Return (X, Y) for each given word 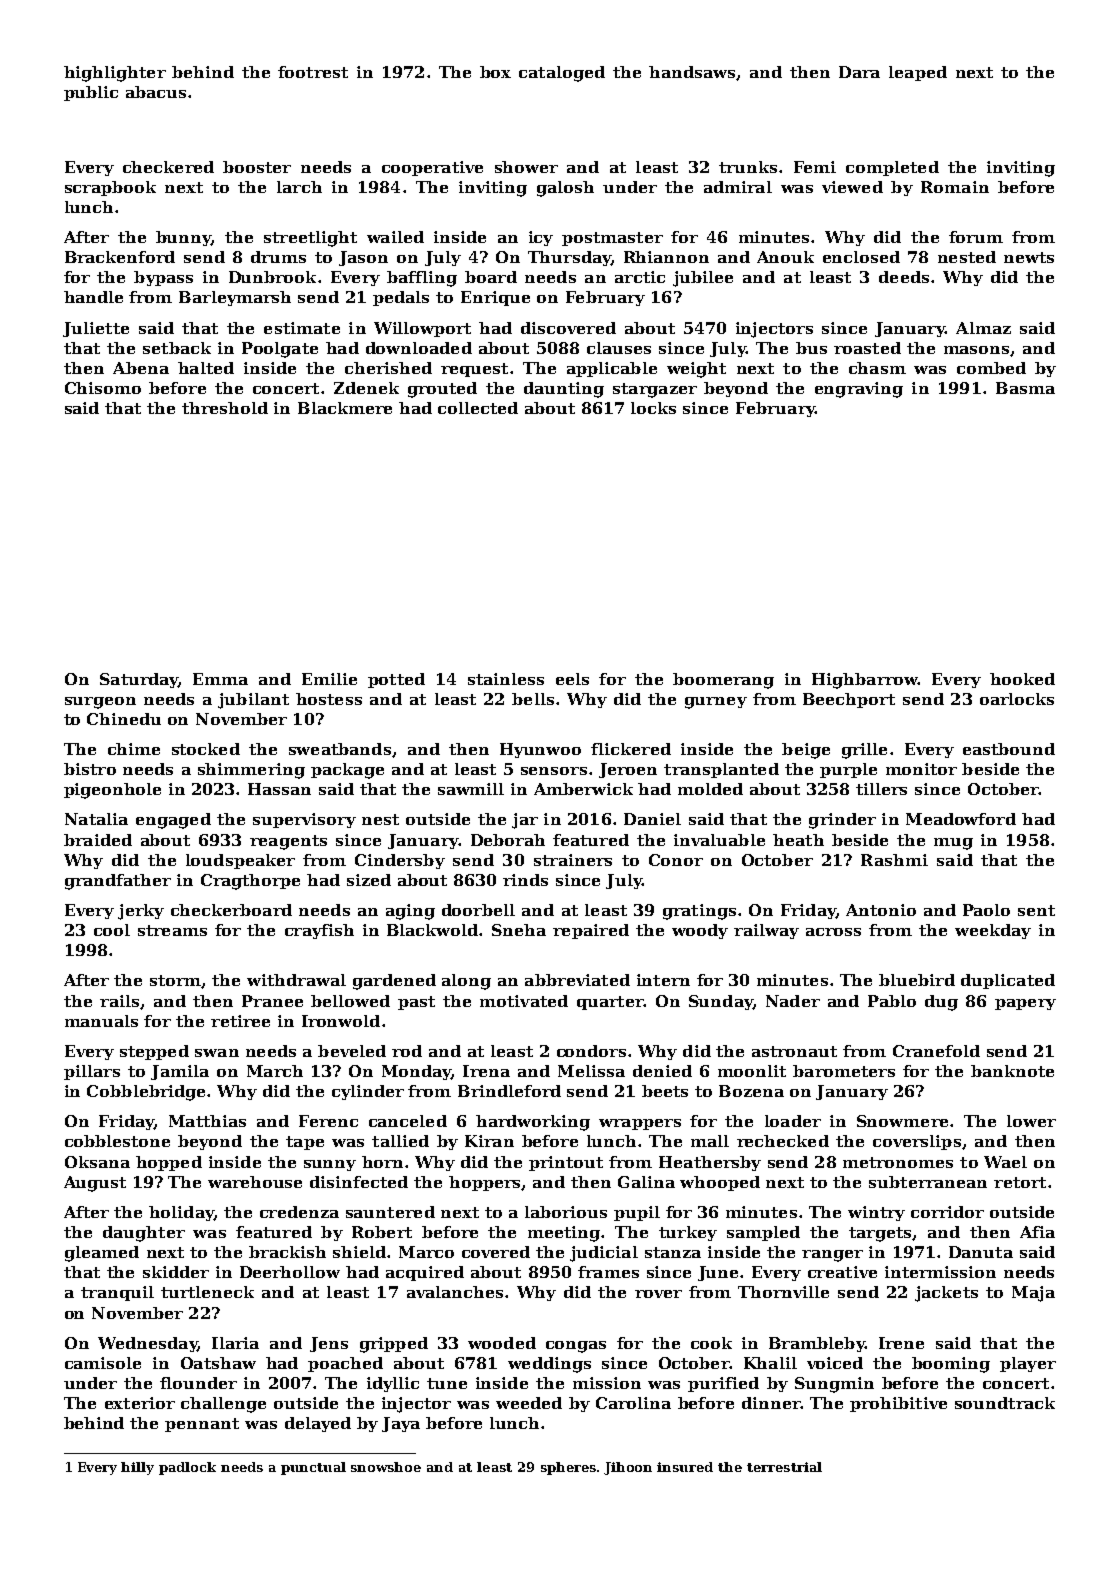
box (495, 72)
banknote (1012, 1071)
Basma (1025, 388)
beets (665, 1091)
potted (396, 680)
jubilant (253, 701)
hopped (169, 1163)
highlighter (115, 74)
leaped (918, 73)
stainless (506, 679)
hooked (1022, 679)
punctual (313, 1468)
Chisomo (103, 388)
